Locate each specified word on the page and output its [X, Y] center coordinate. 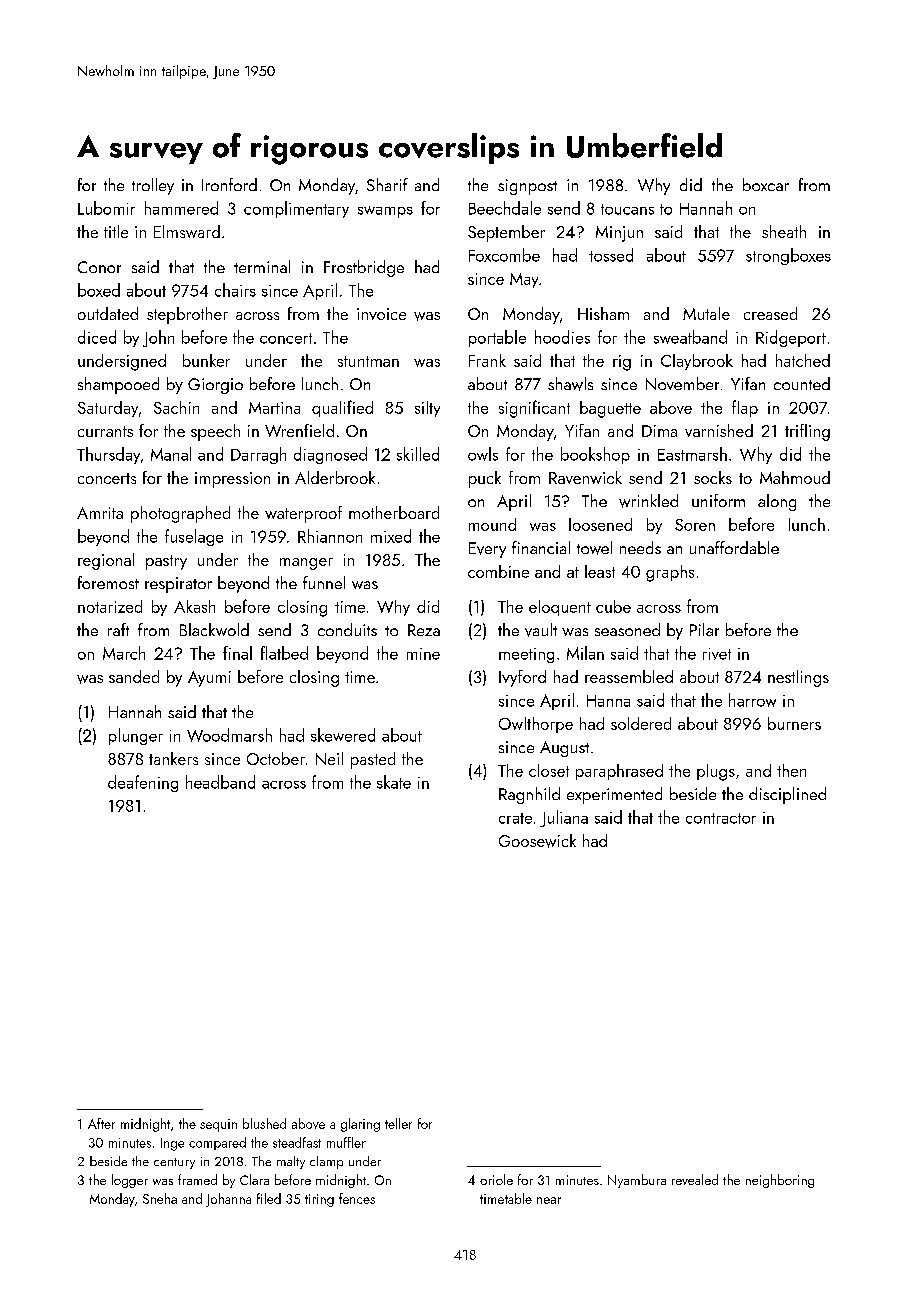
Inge [172, 1144]
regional [106, 561]
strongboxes [788, 256]
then [791, 770]
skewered [343, 735]
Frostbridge [364, 268]
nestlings [798, 678]
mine [423, 654]
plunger [136, 736]
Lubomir [106, 208]
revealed [695, 1179]
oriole [496, 1179]
